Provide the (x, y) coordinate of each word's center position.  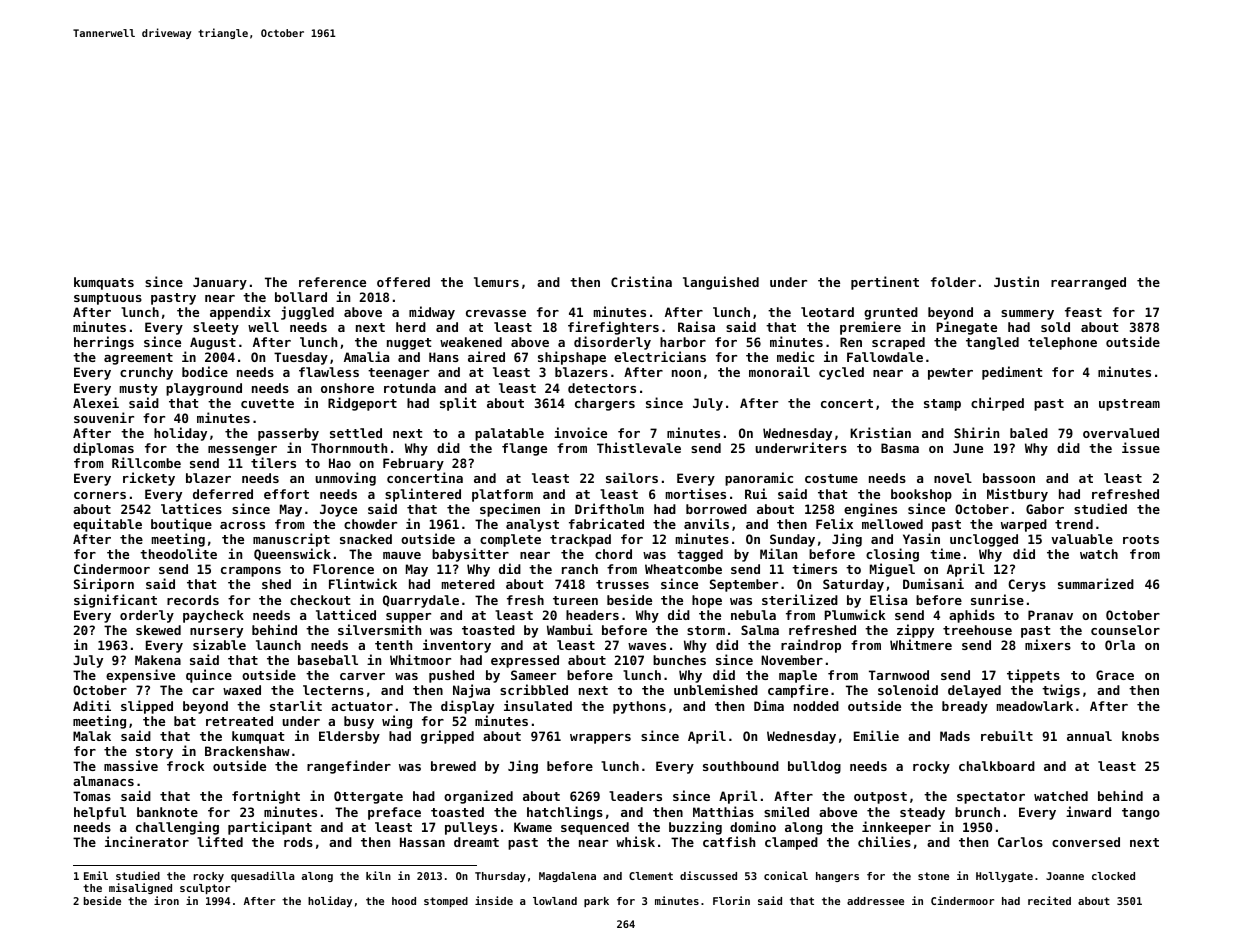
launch (278, 645)
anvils (706, 523)
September (744, 585)
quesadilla (263, 876)
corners (100, 495)
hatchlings (565, 813)
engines (870, 510)
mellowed (892, 524)
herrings (104, 343)
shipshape (572, 358)
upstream (1129, 405)
